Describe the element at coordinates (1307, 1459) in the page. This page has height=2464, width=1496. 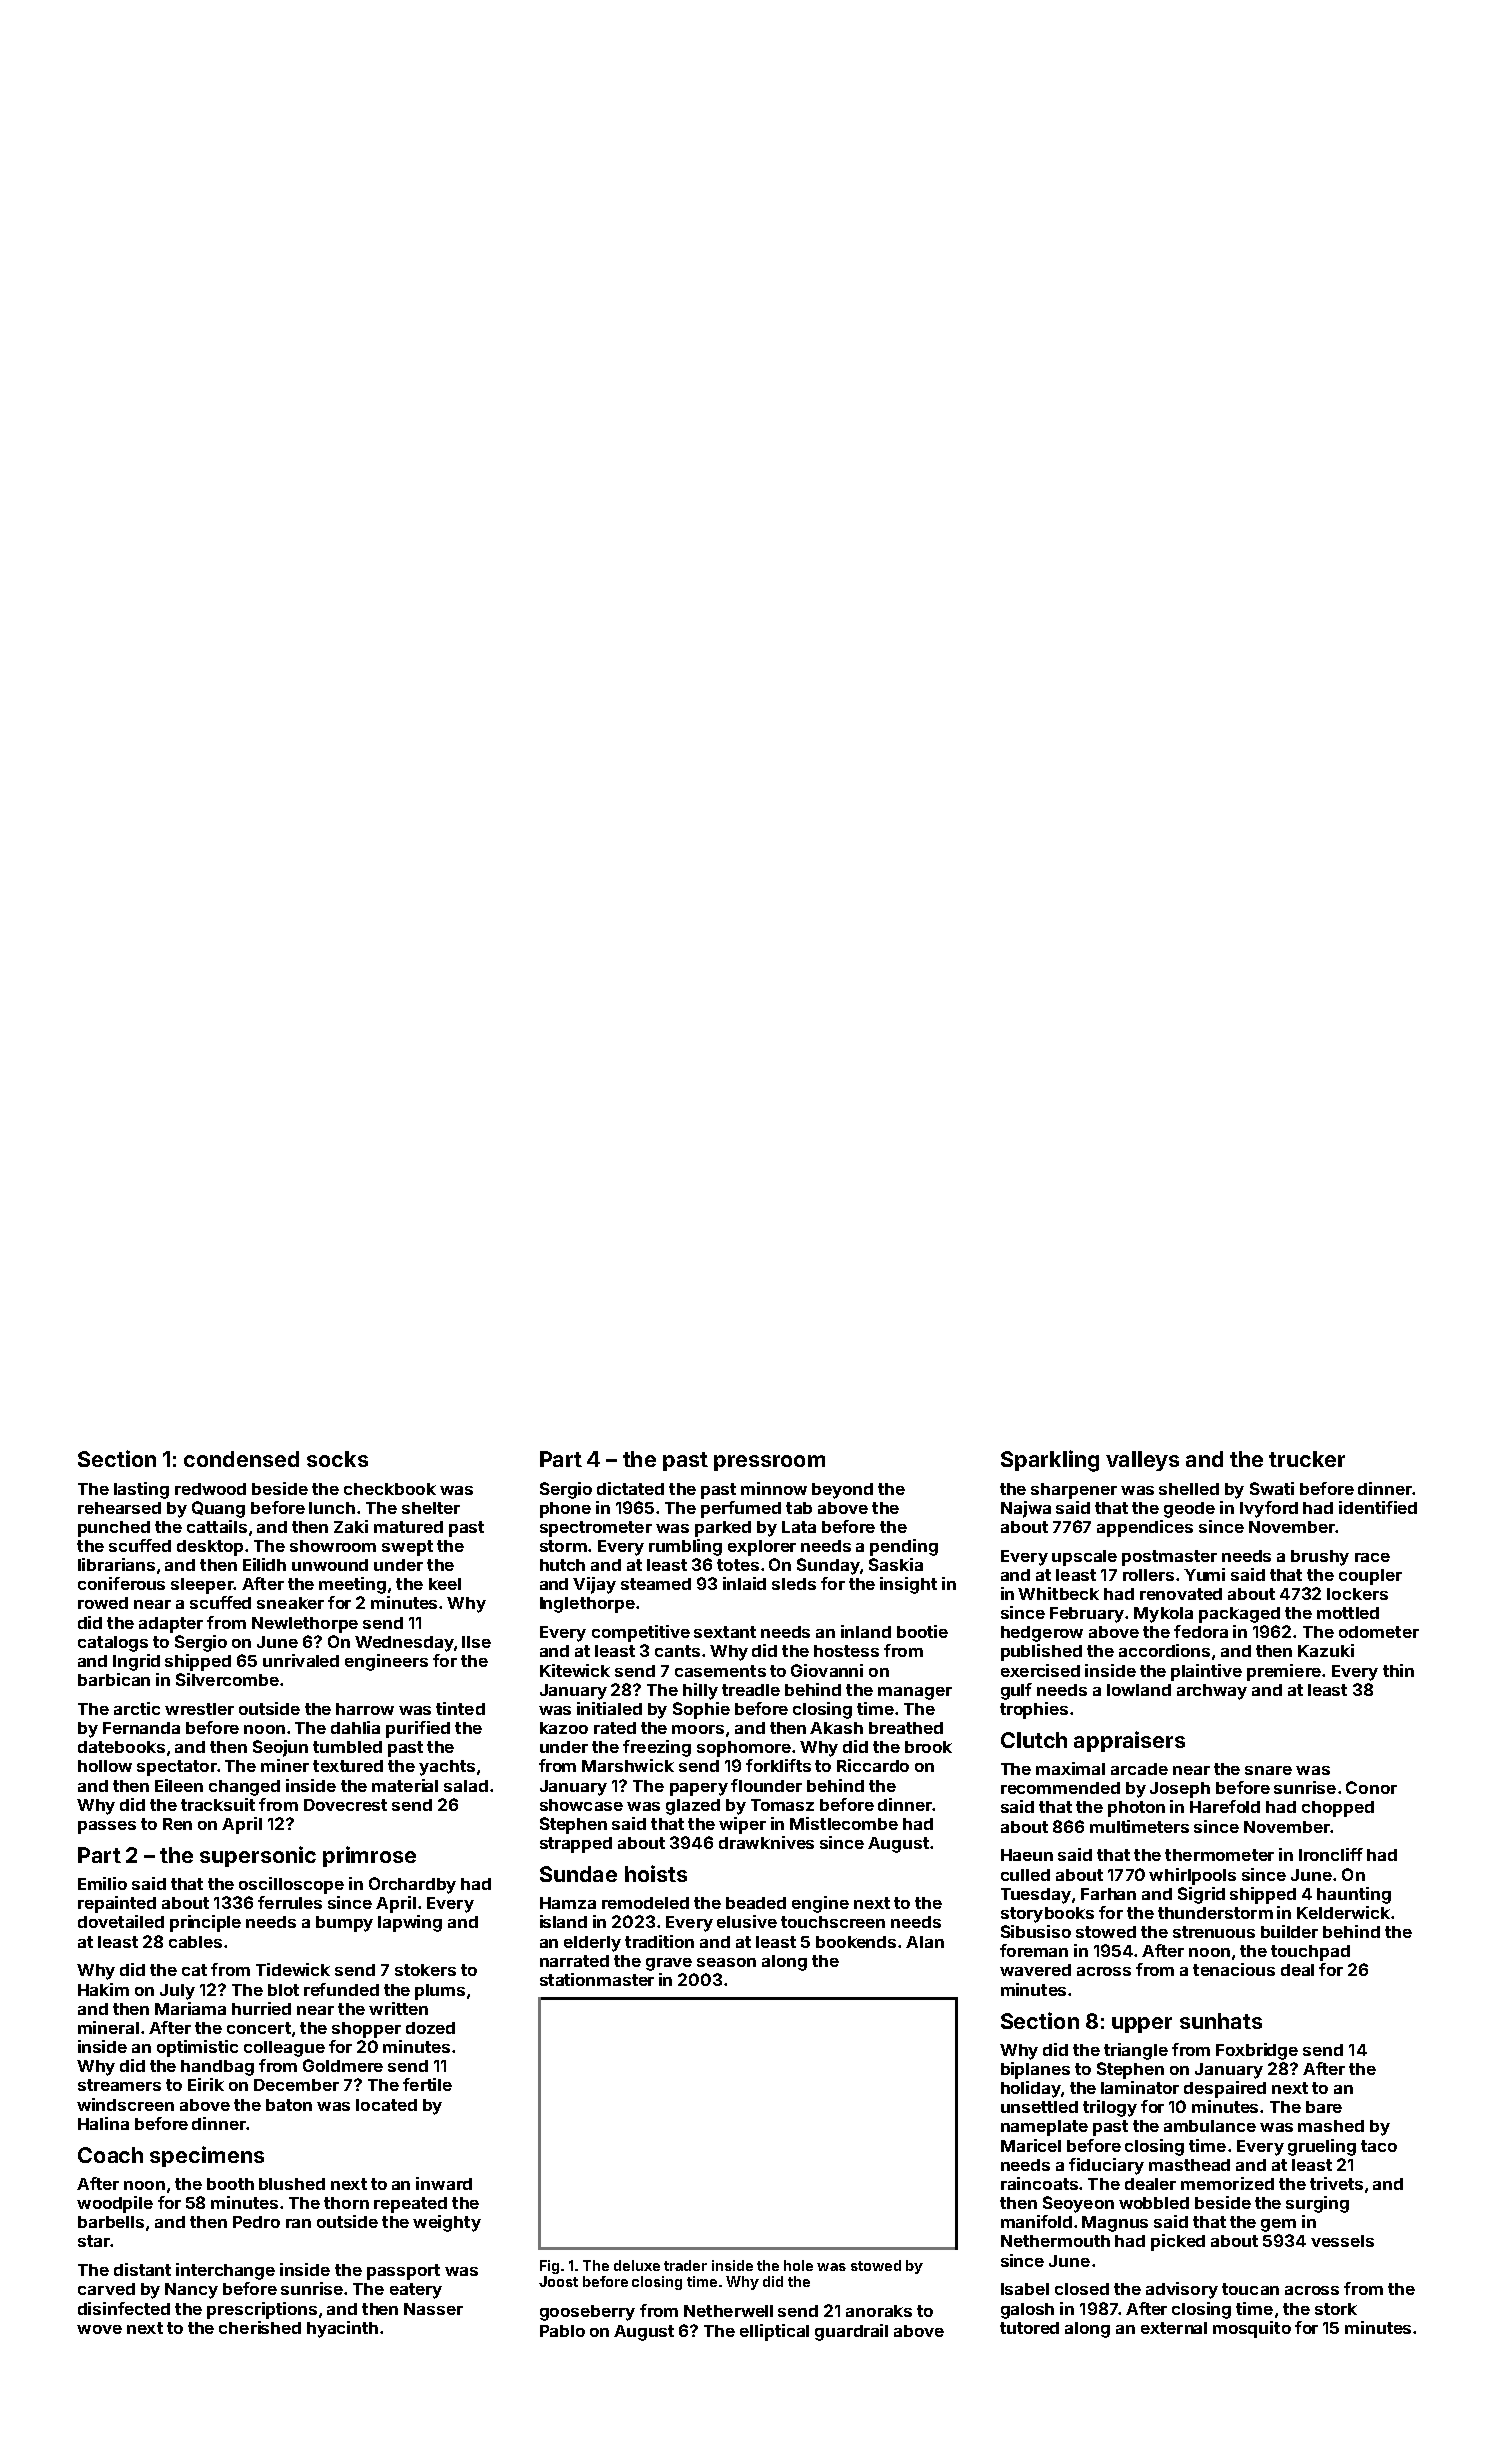
I see `trucker` at that location.
